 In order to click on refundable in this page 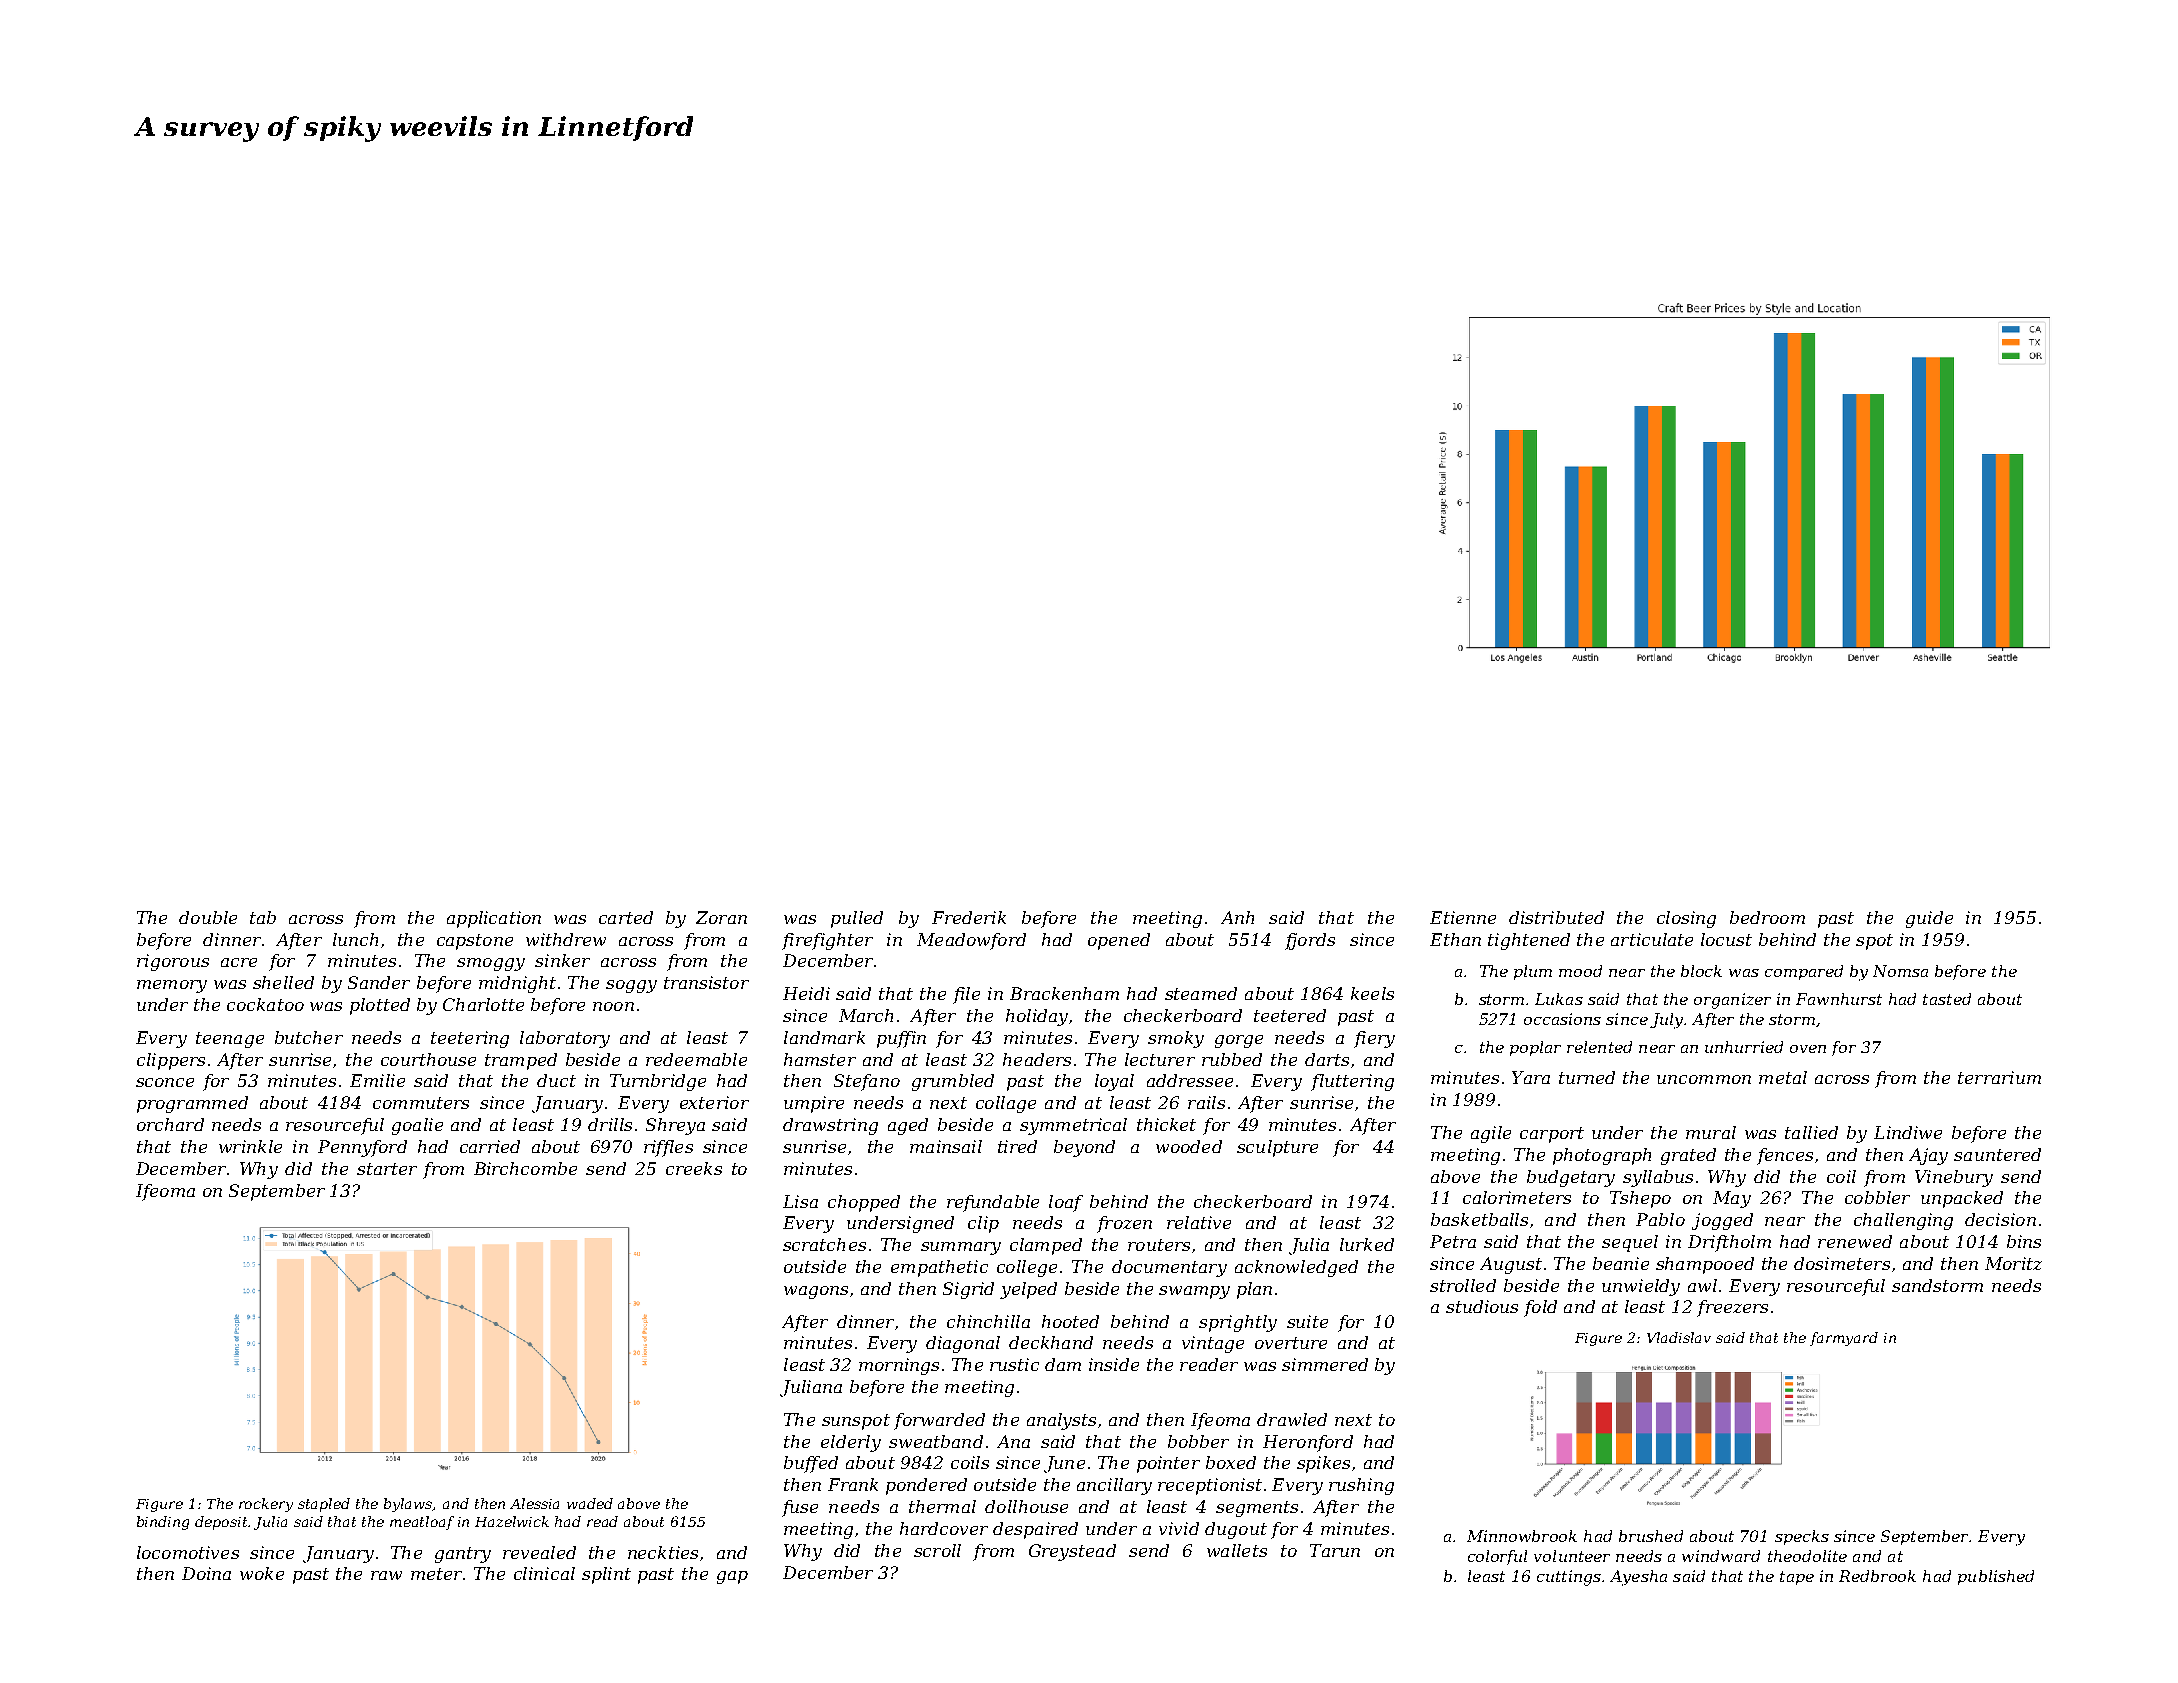, I will do `click(993, 1203)`.
